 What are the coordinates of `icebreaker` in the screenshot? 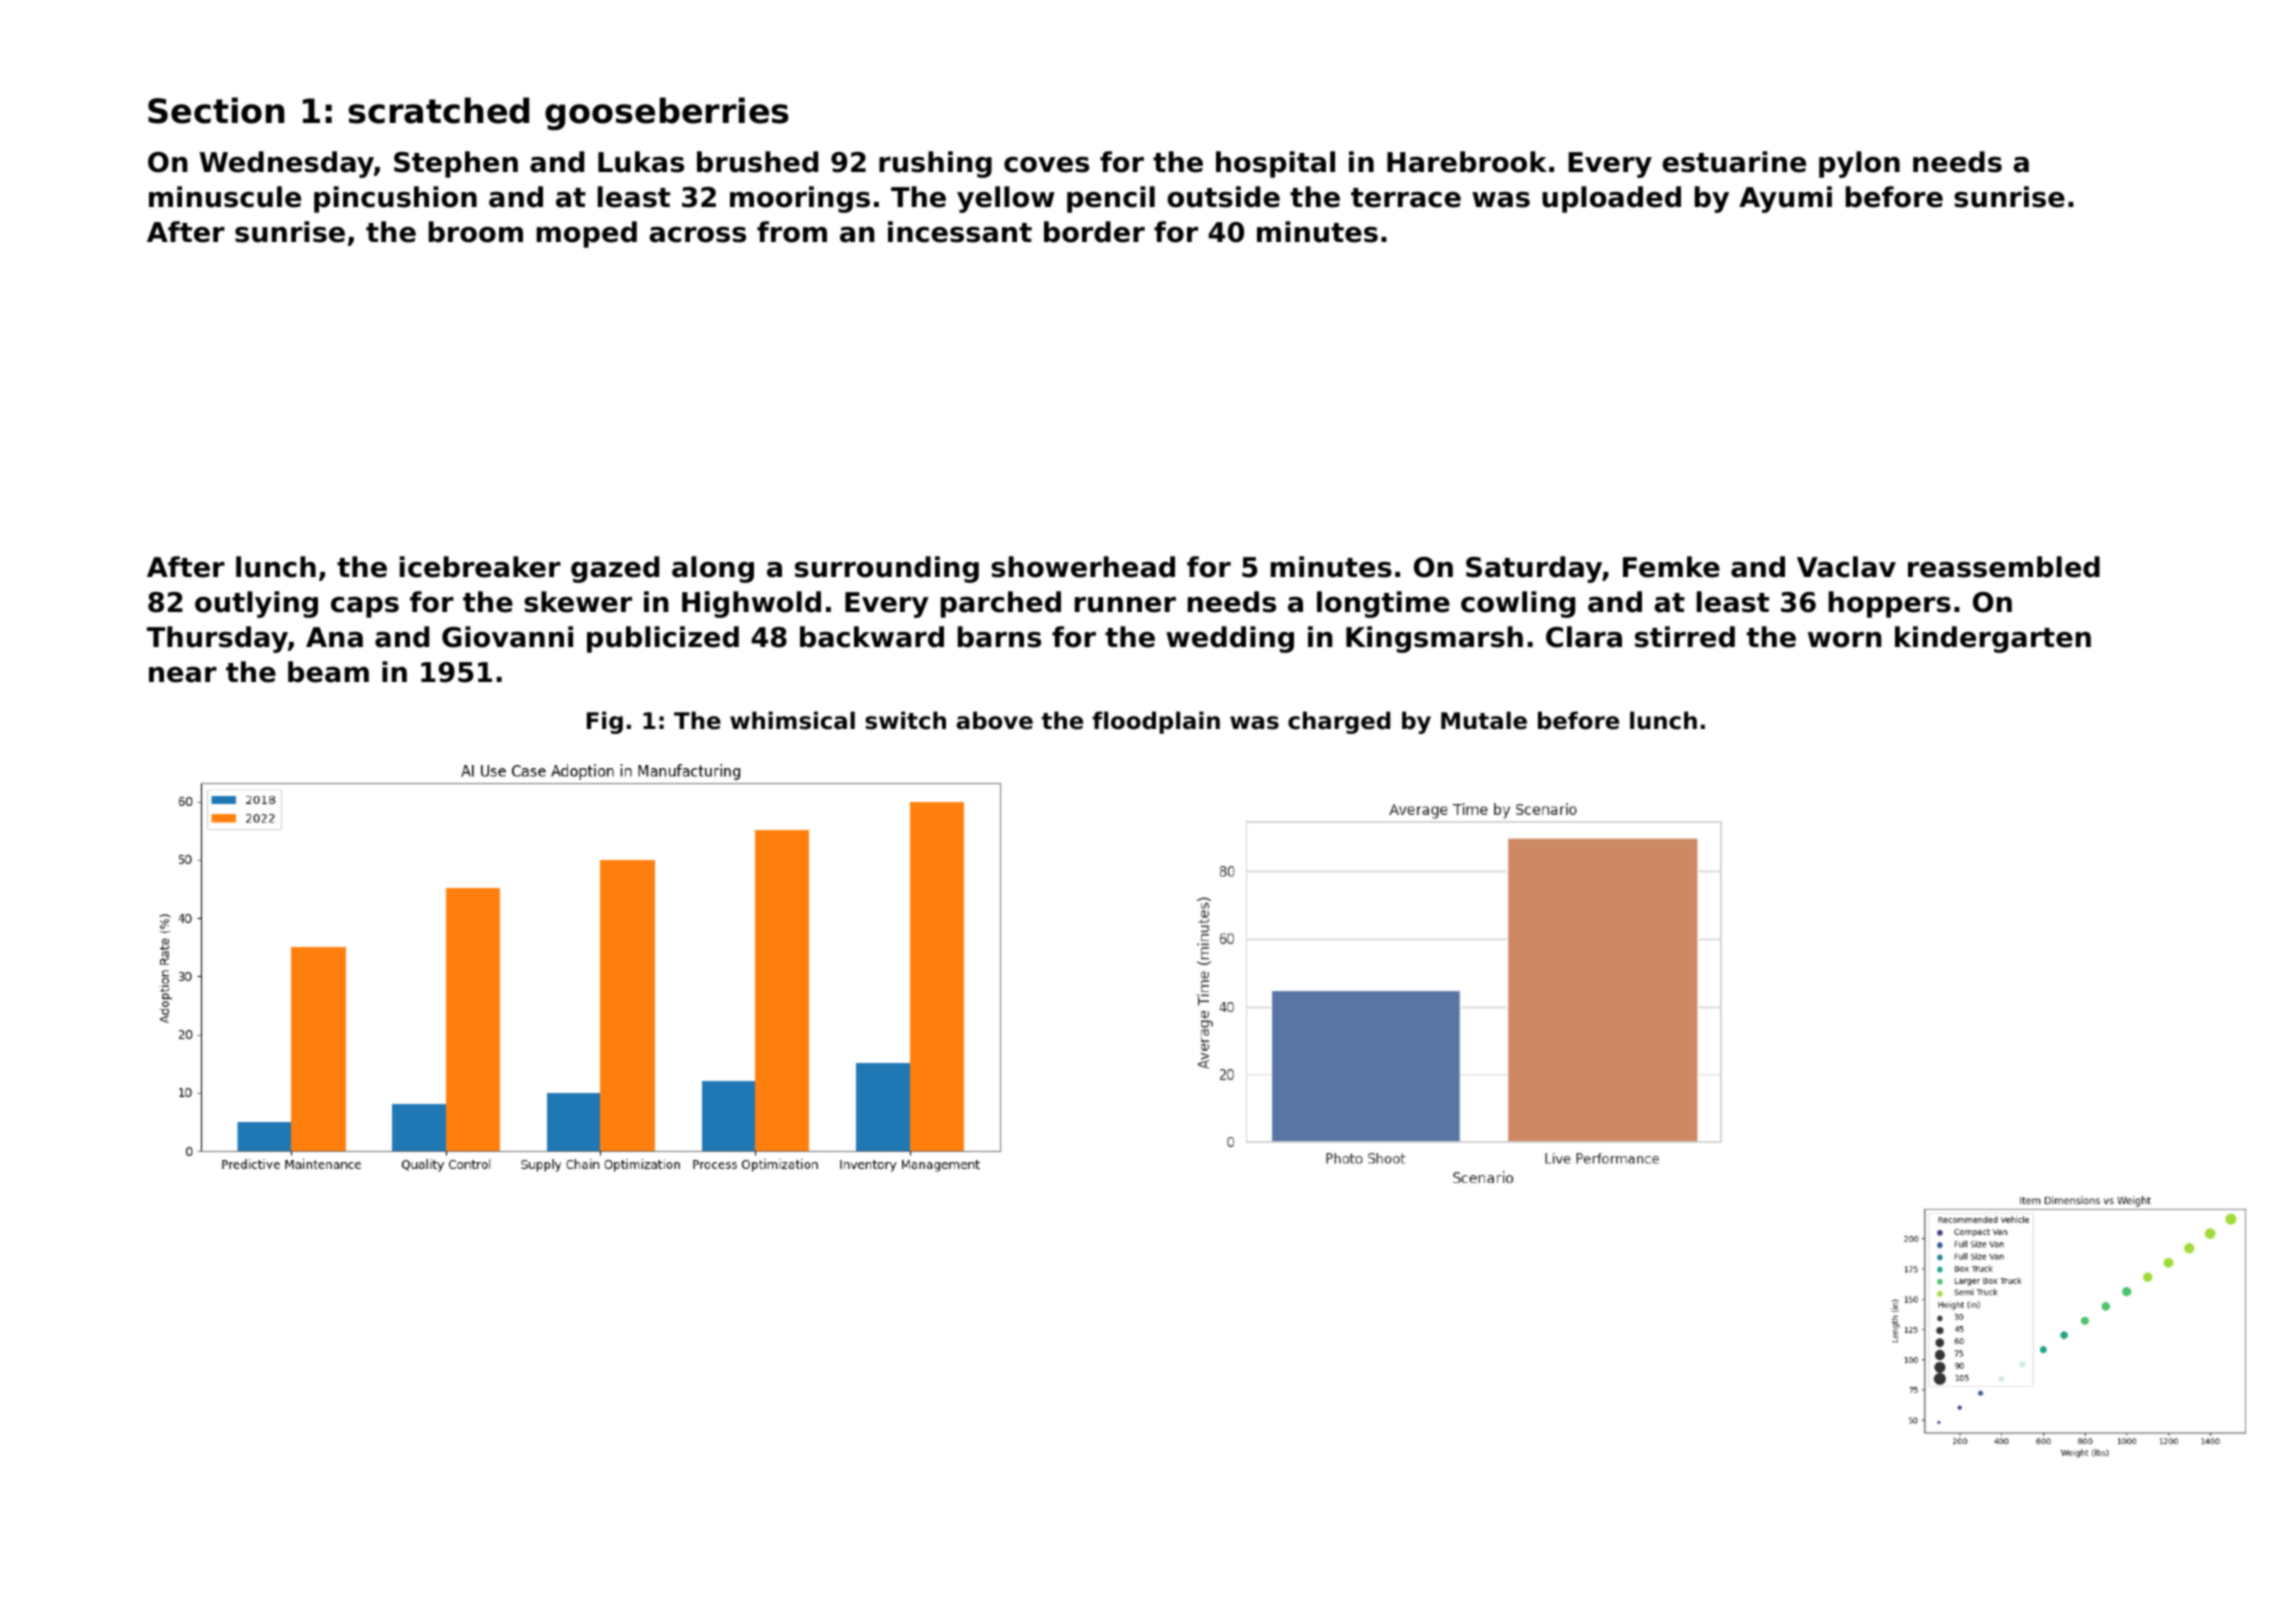 It's located at (480, 567).
